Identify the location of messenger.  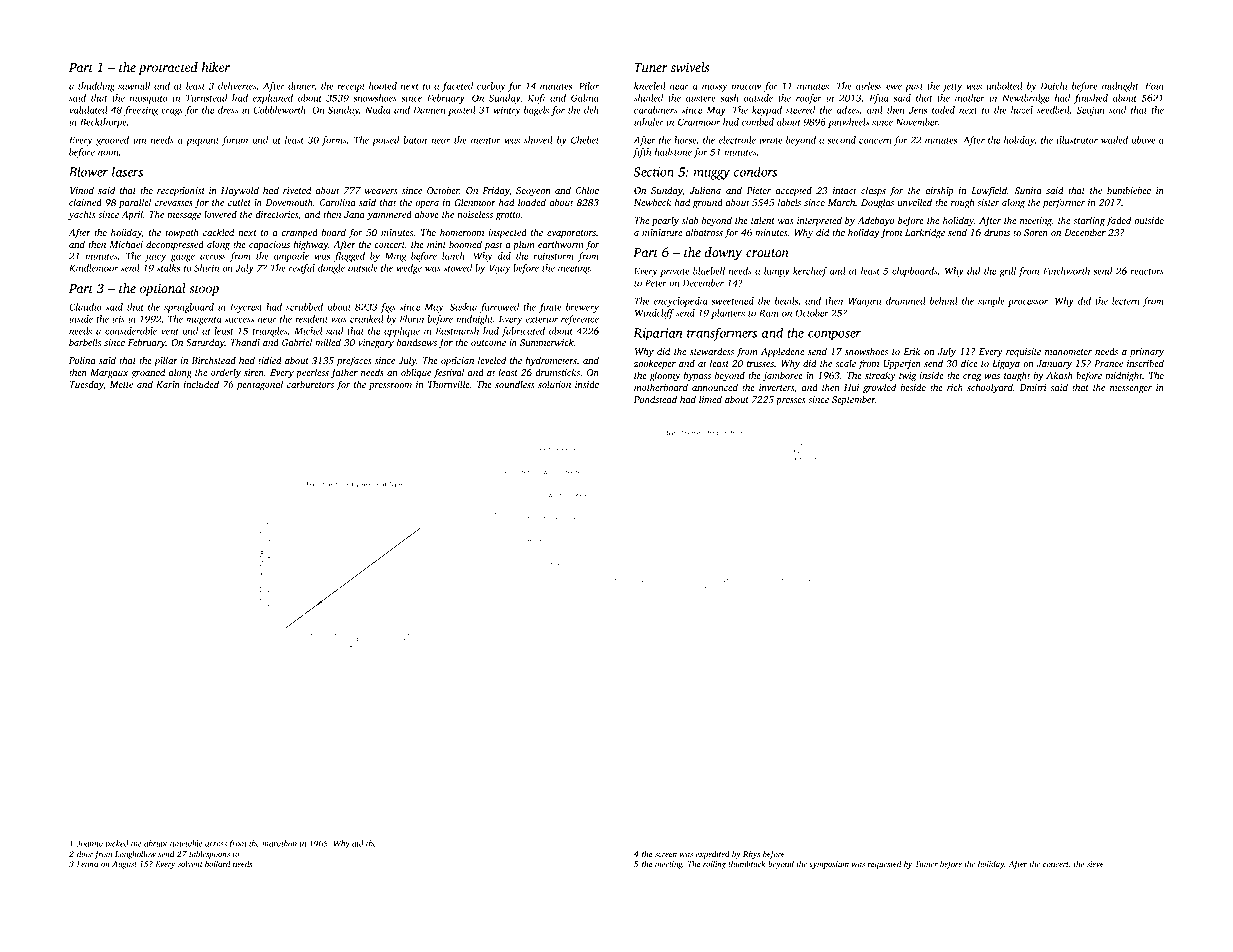
(1131, 390).
